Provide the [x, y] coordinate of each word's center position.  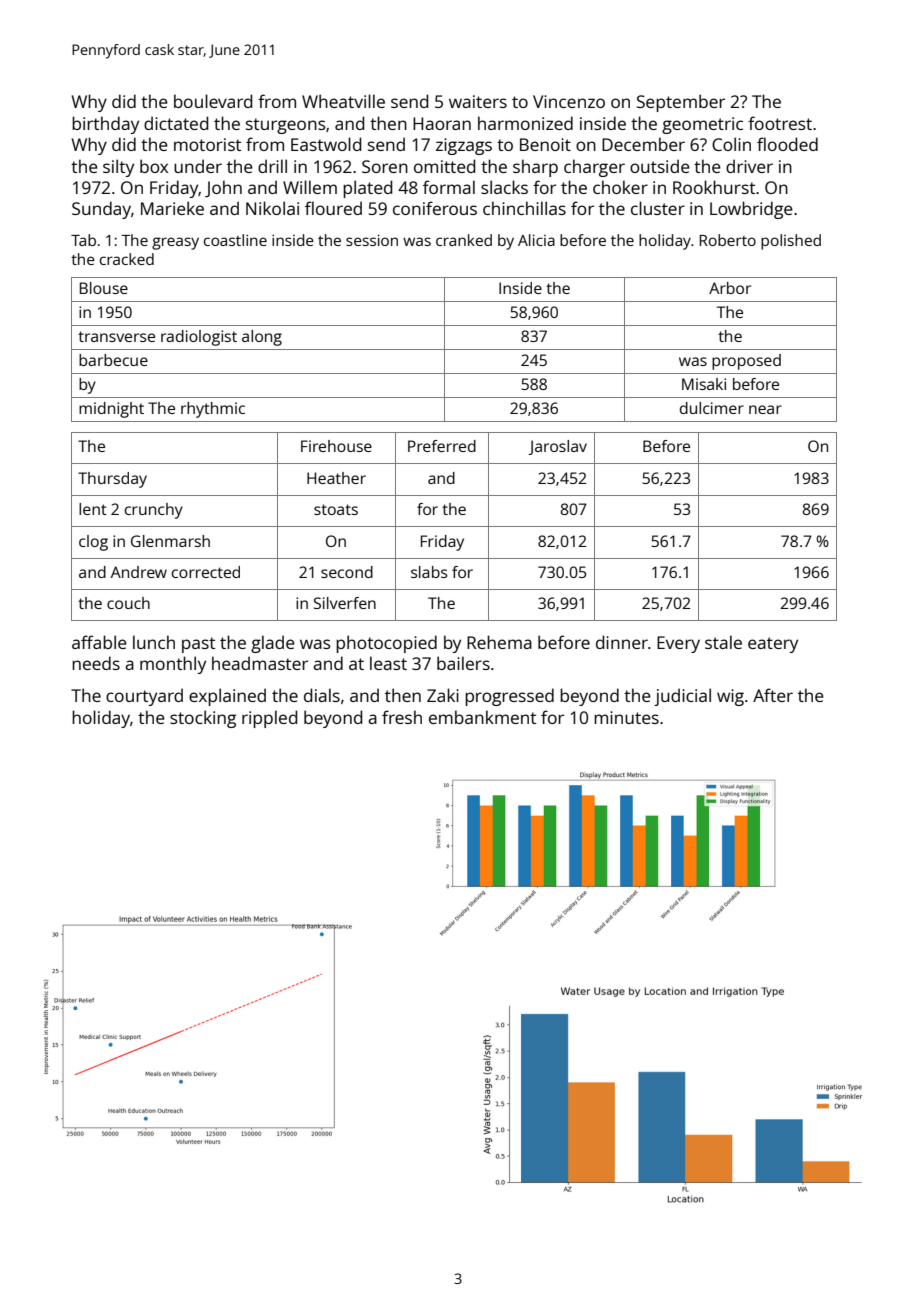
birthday [105, 125]
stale [723, 642]
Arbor [730, 288]
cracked [127, 259]
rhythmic [213, 410]
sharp [535, 168]
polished [791, 242]
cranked [464, 240]
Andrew [139, 572]
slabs [429, 572]
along [262, 338]
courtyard [144, 697]
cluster [658, 208]
